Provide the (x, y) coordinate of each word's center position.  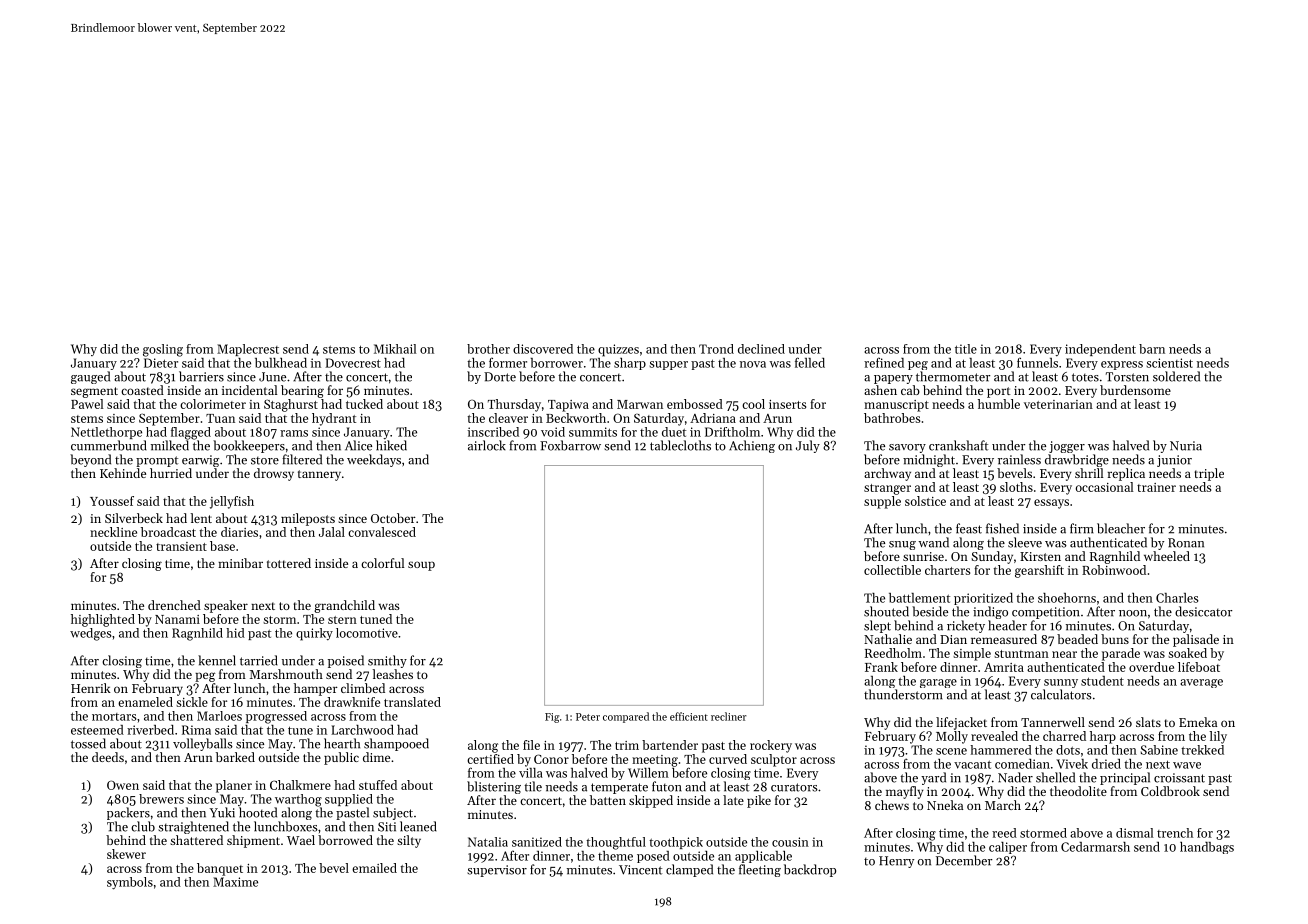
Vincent (640, 870)
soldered (1176, 376)
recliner (729, 716)
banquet (220, 869)
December (964, 860)
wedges (91, 634)
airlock (487, 445)
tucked (364, 404)
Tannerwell (1053, 722)
